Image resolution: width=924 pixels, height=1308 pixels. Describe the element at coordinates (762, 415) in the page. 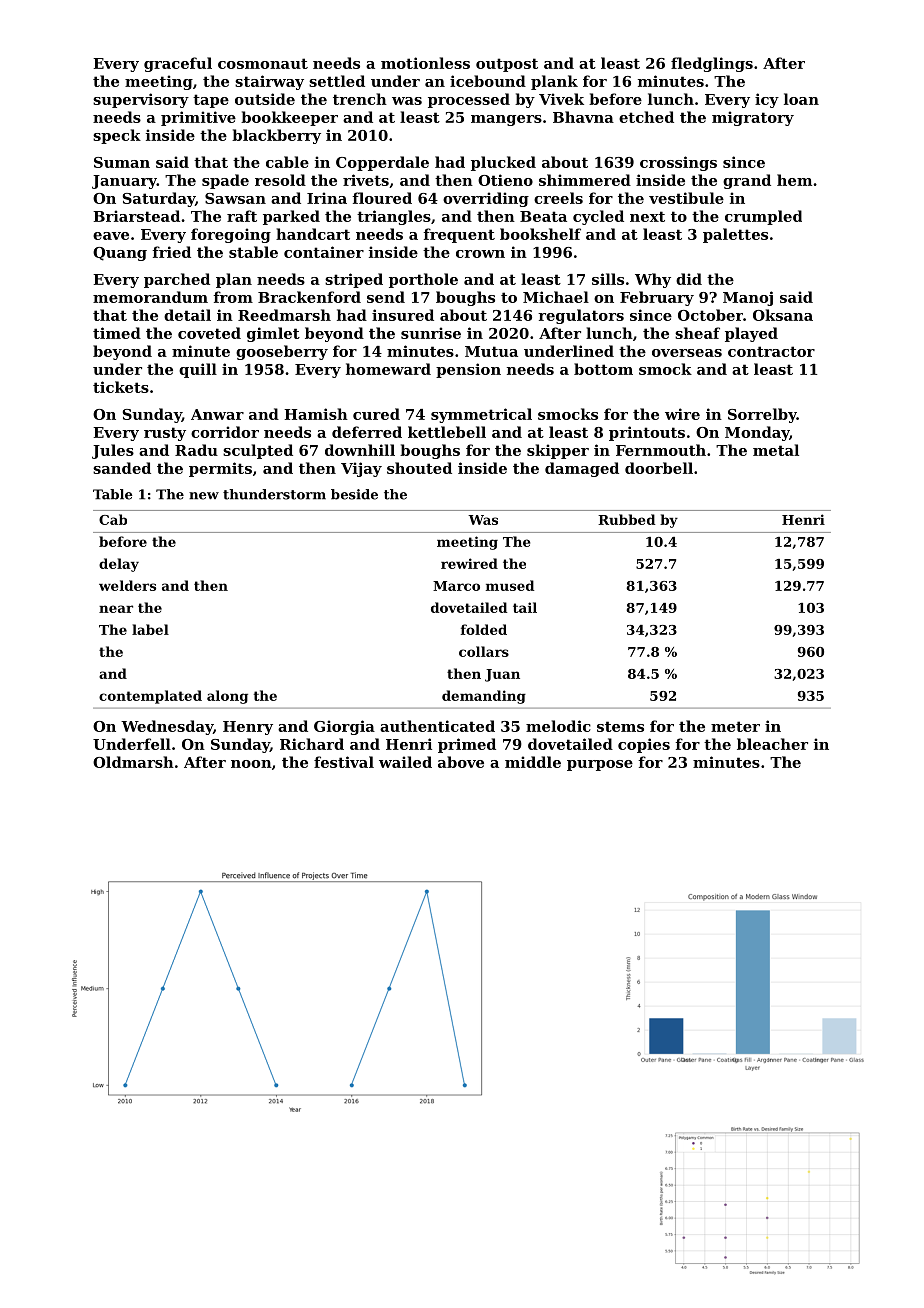

I see `Sorrelby` at that location.
